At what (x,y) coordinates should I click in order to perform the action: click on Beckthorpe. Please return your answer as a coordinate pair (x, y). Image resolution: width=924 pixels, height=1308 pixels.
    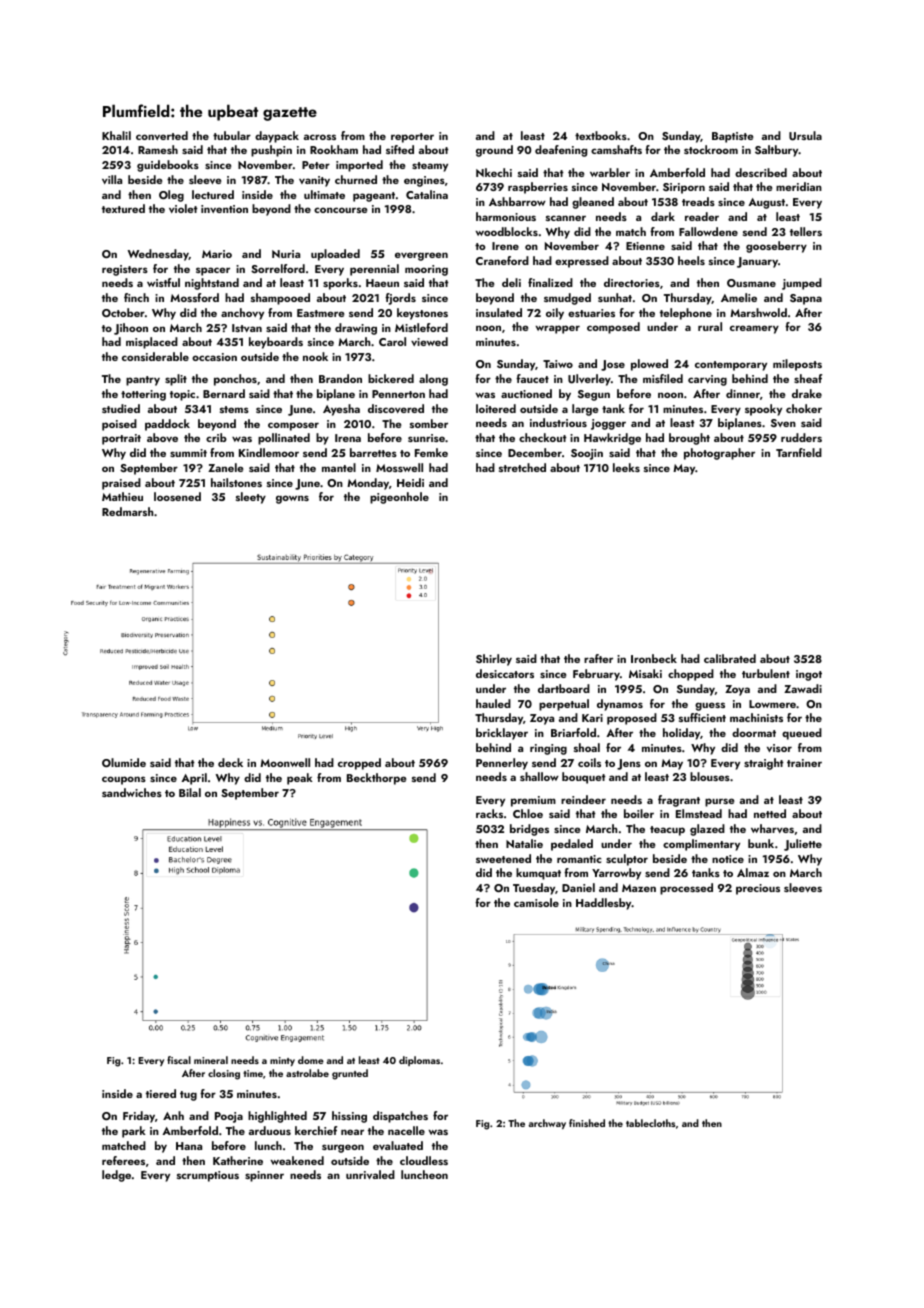
    Looking at the image, I should click on (376, 779).
